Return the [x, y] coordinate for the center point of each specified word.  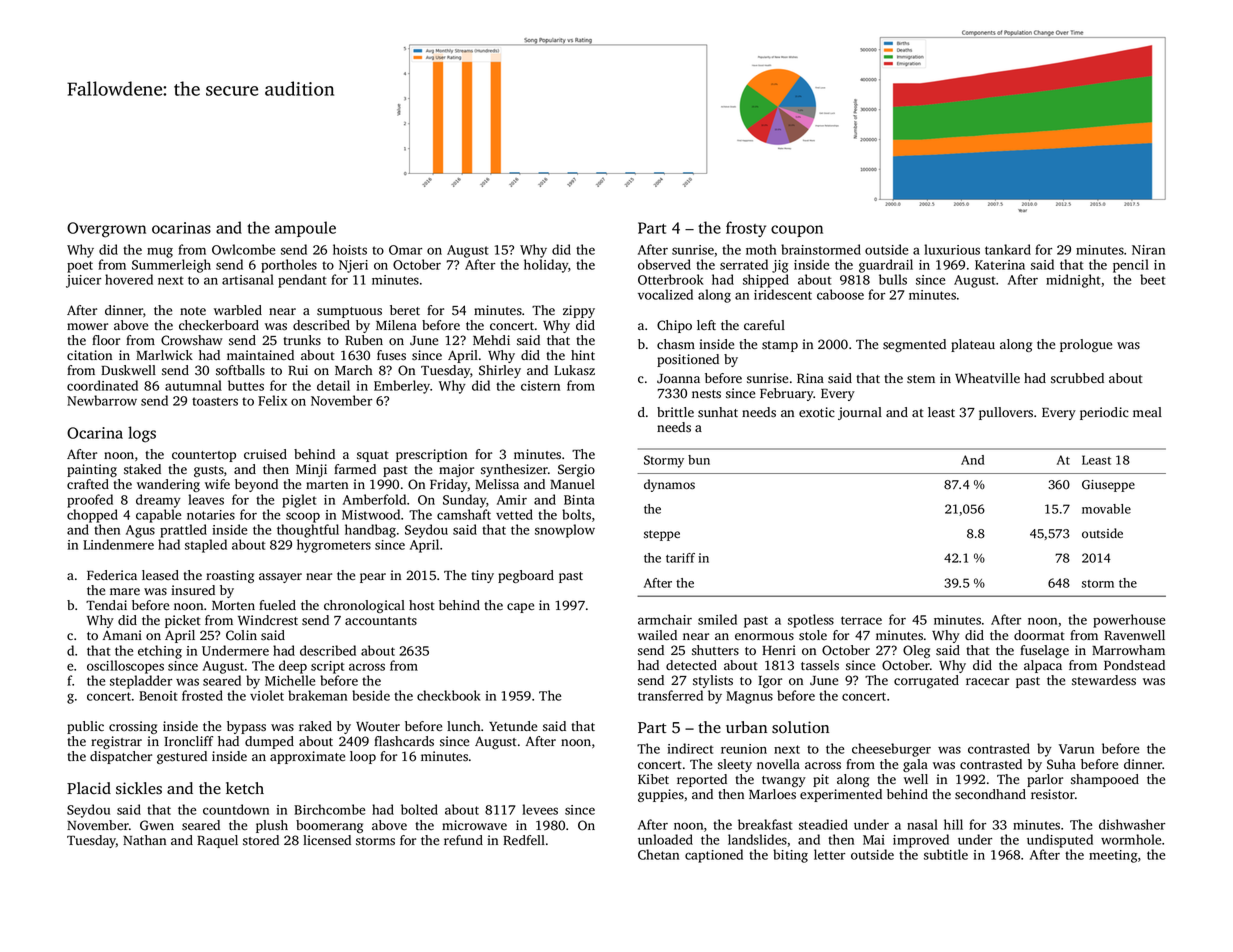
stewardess [1104, 680]
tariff [680, 558]
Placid [89, 788]
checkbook [449, 695]
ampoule [305, 229]
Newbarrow [102, 400]
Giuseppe [1108, 486]
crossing [133, 727]
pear [373, 578]
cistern [540, 386]
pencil [1131, 266]
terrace [861, 620]
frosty [746, 229]
